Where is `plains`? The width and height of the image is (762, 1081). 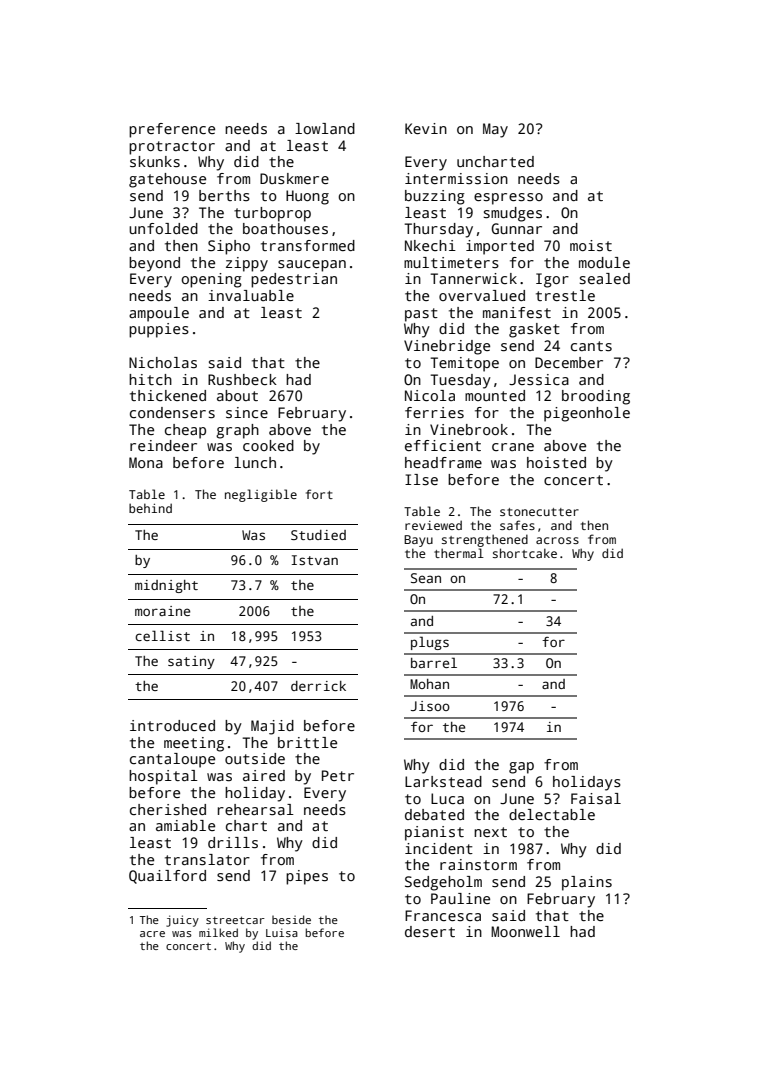
plains is located at coordinates (587, 883).
